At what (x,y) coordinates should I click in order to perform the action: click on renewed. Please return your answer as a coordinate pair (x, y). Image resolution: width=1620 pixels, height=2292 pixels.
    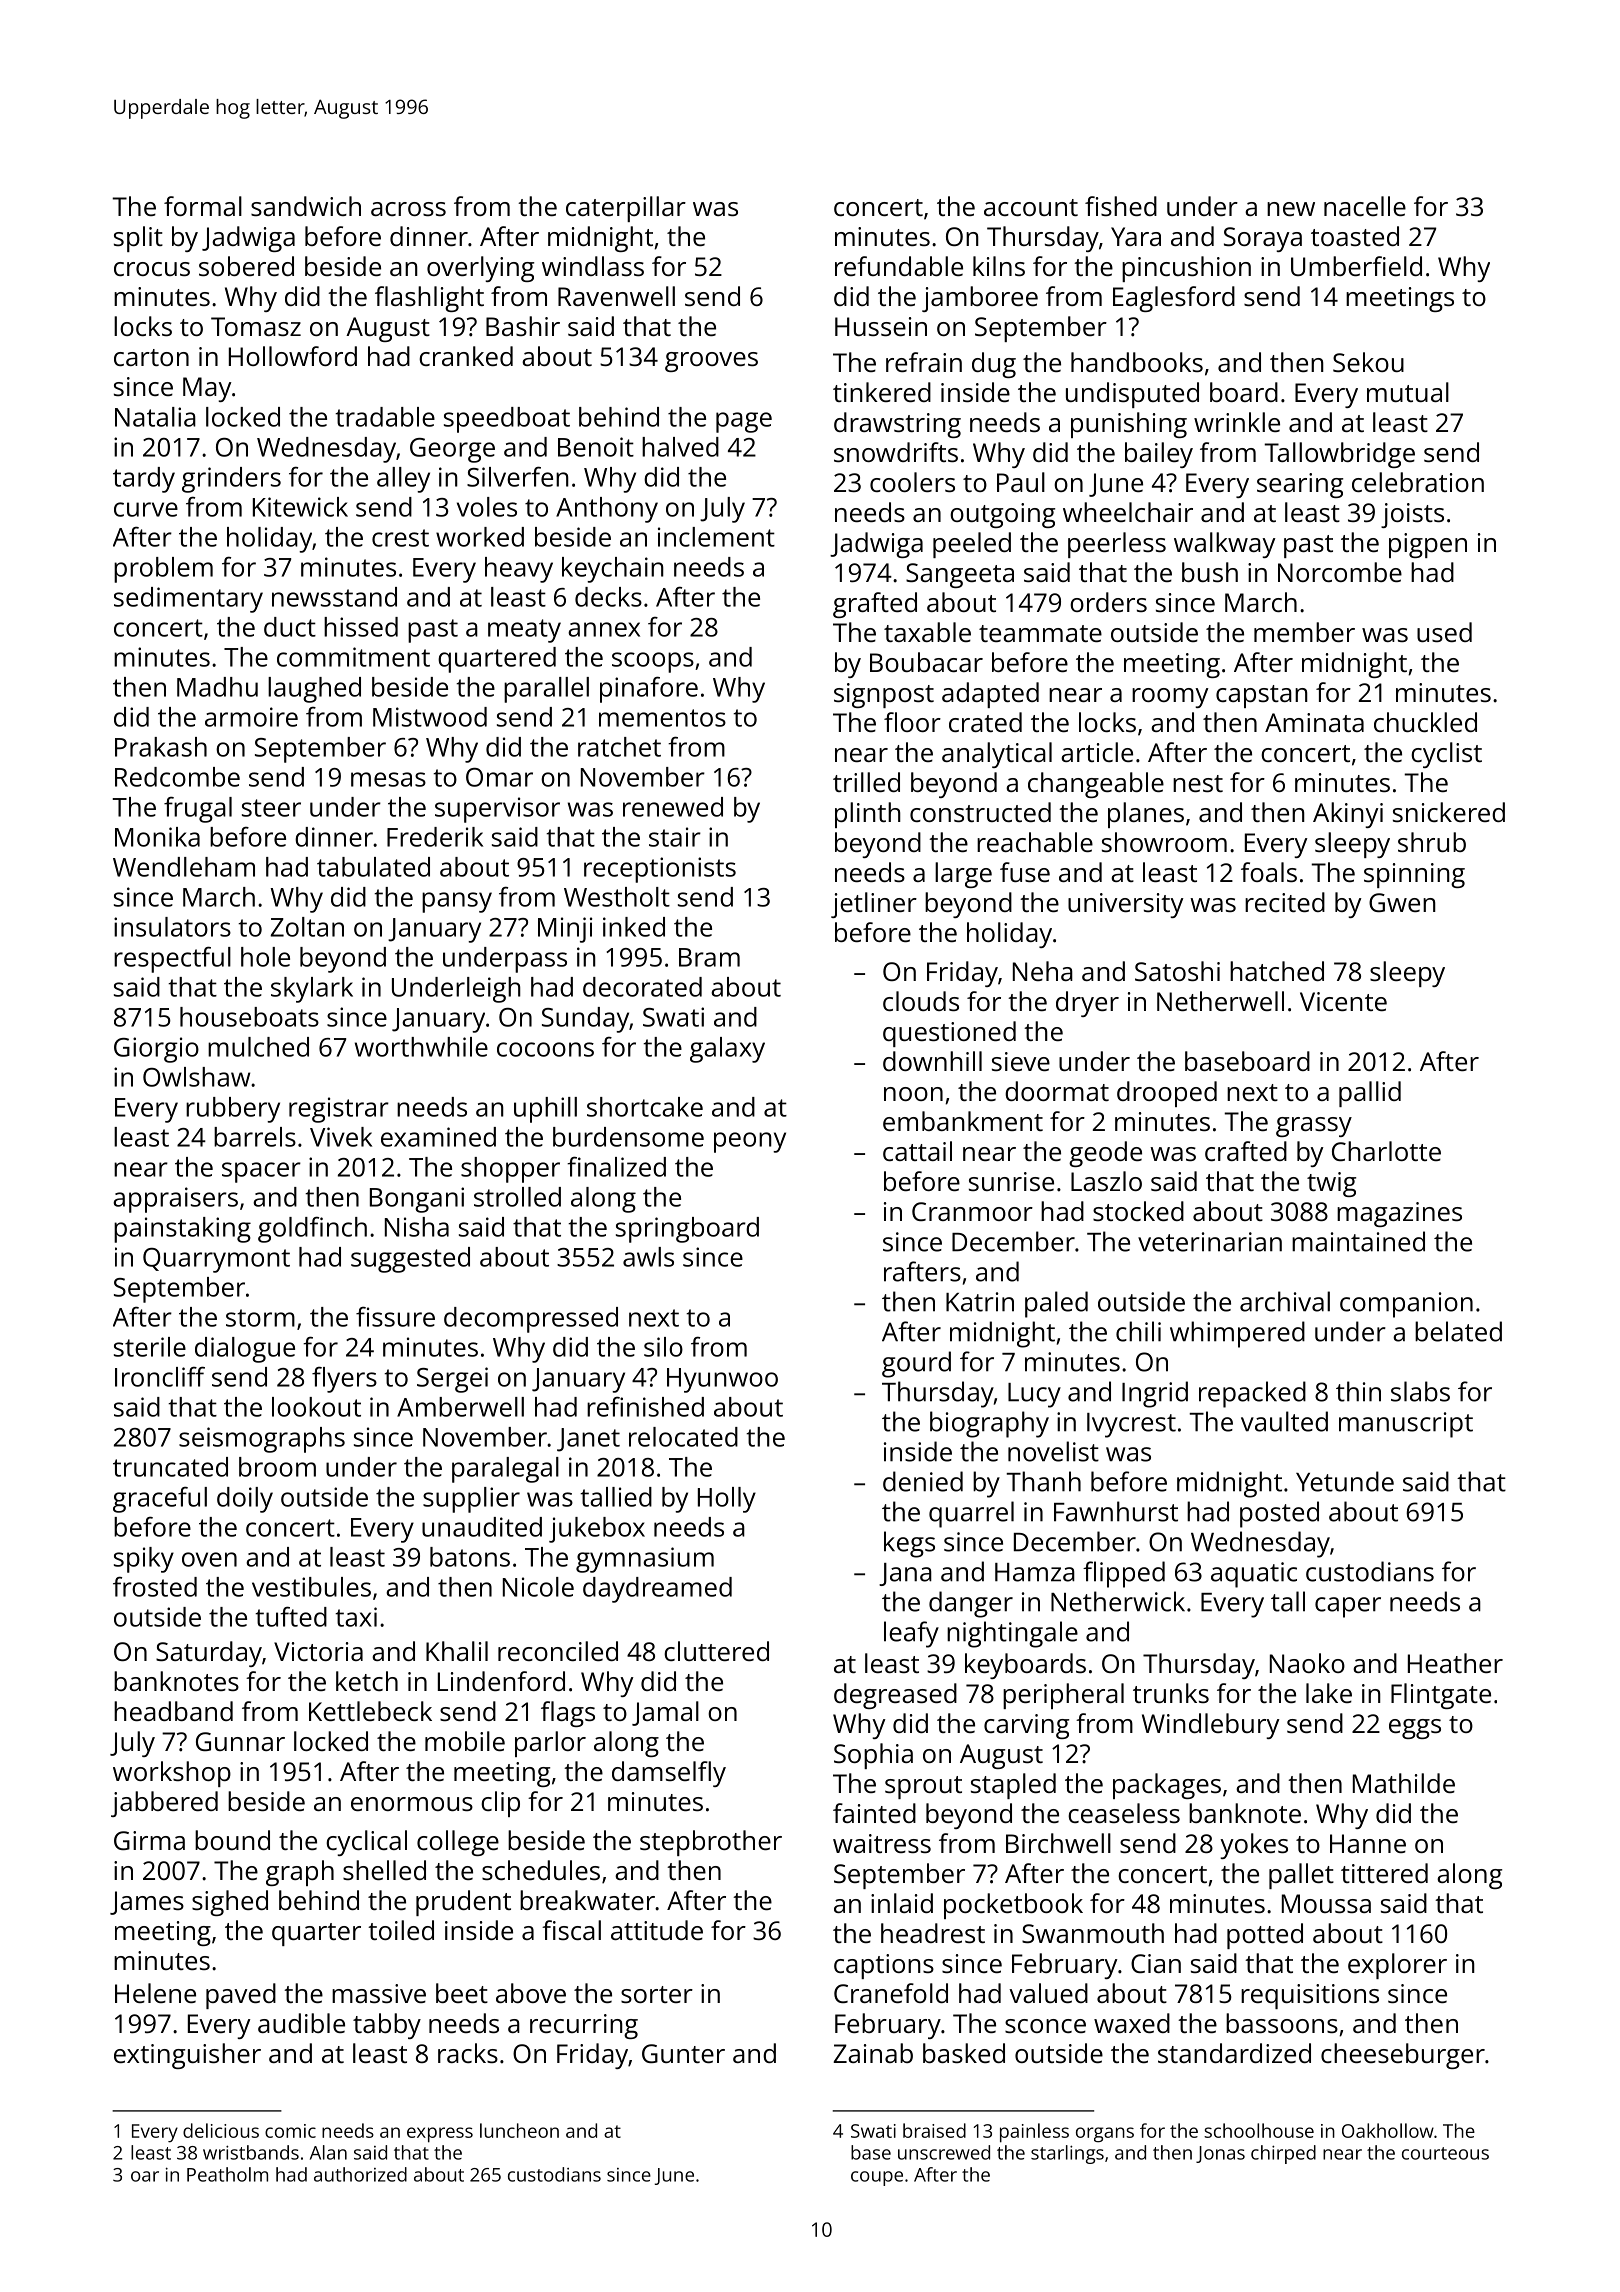
    Looking at the image, I should click on (673, 807).
